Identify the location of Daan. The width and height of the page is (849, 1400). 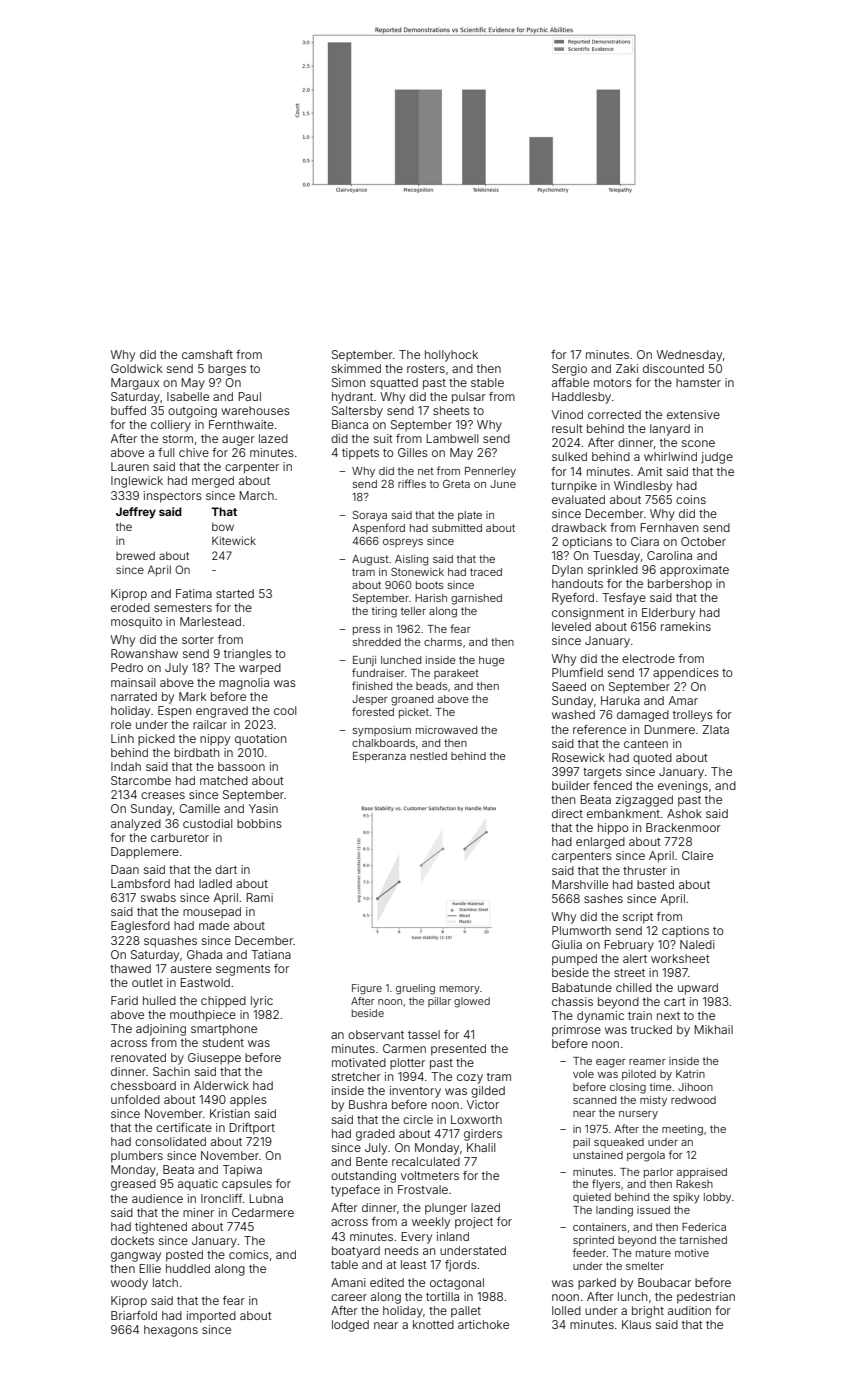
(125, 869).
